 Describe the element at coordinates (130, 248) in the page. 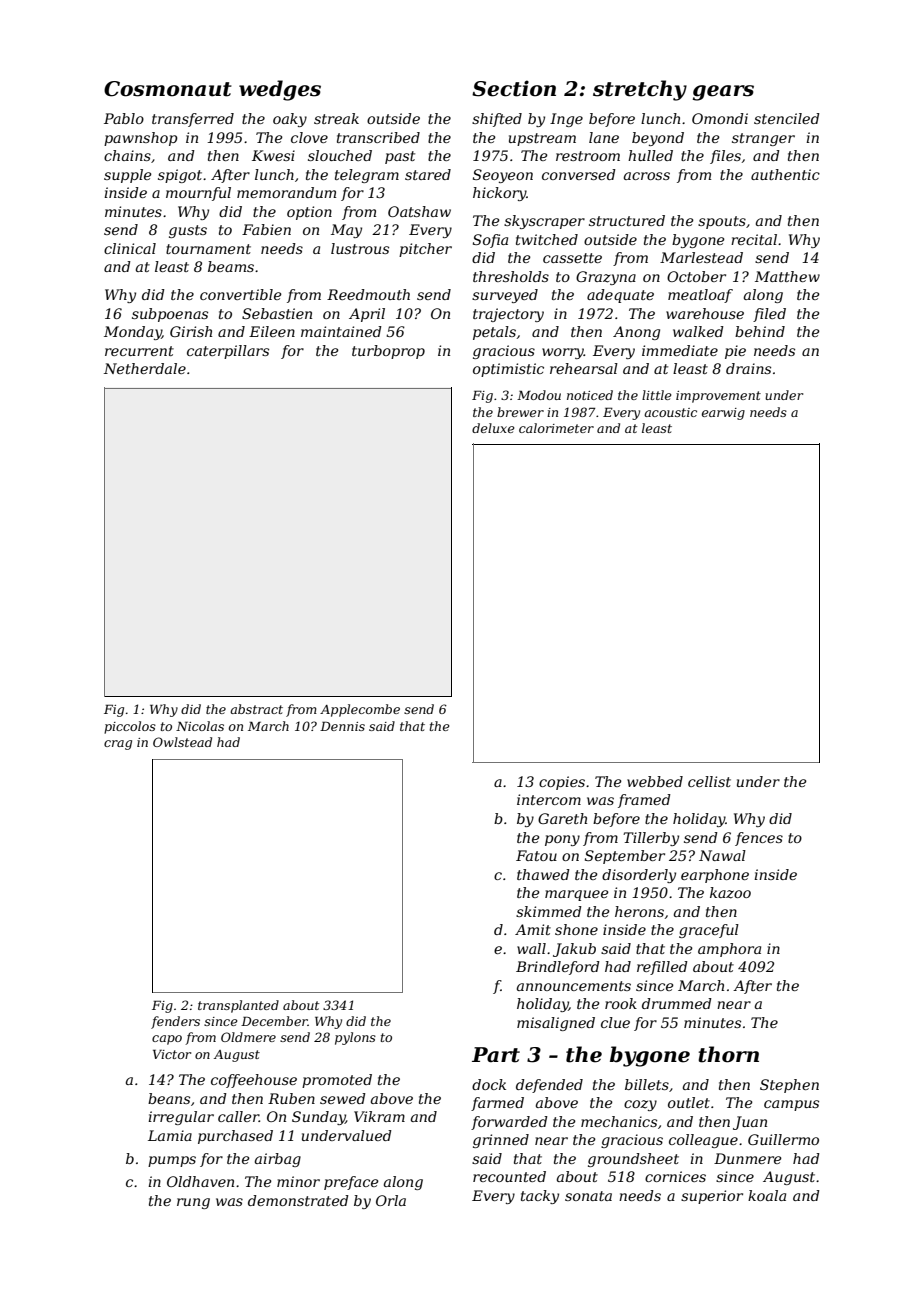

I see `clinical` at that location.
